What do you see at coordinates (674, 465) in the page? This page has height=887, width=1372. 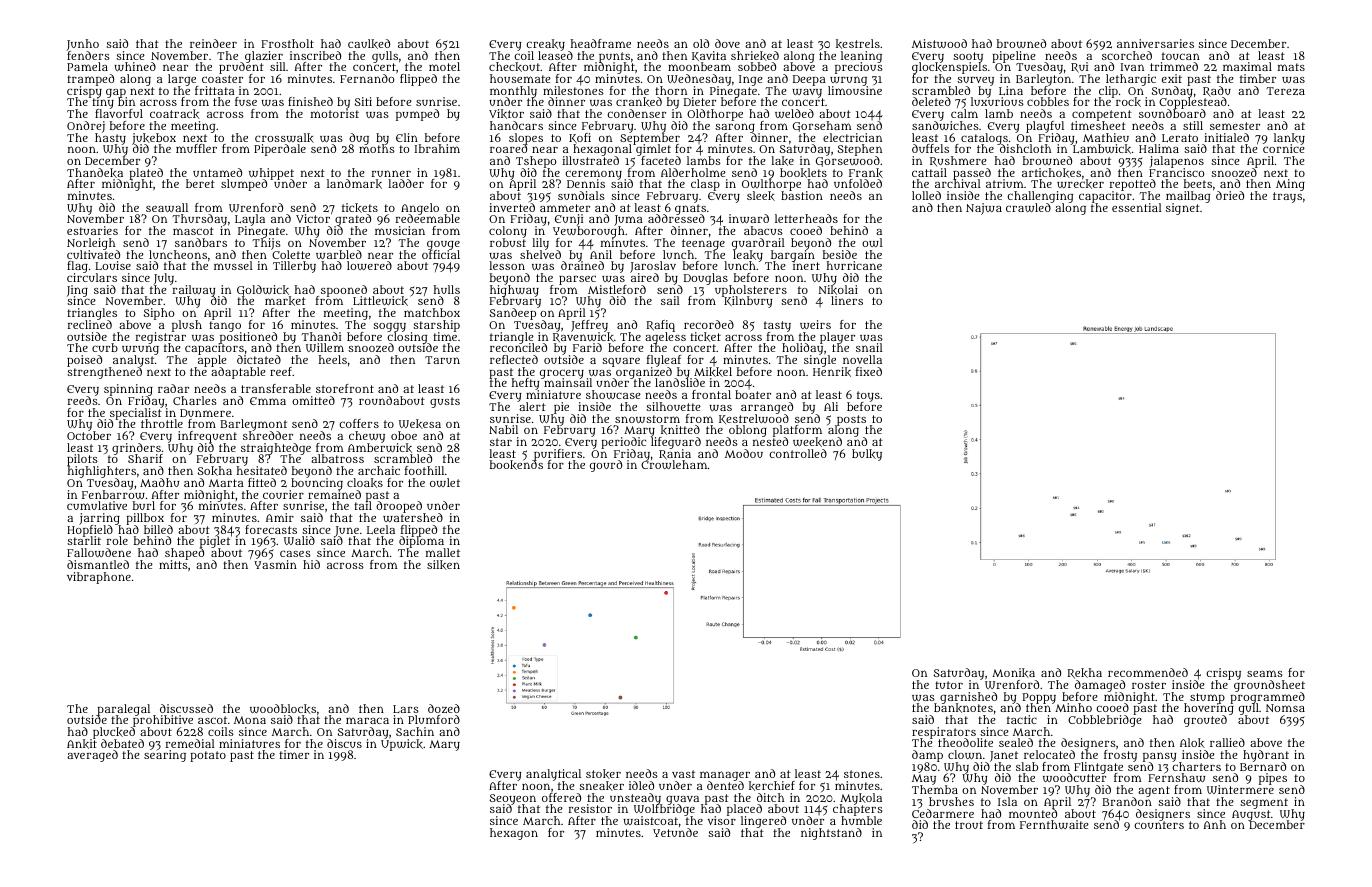 I see `Crowleham` at bounding box center [674, 465].
